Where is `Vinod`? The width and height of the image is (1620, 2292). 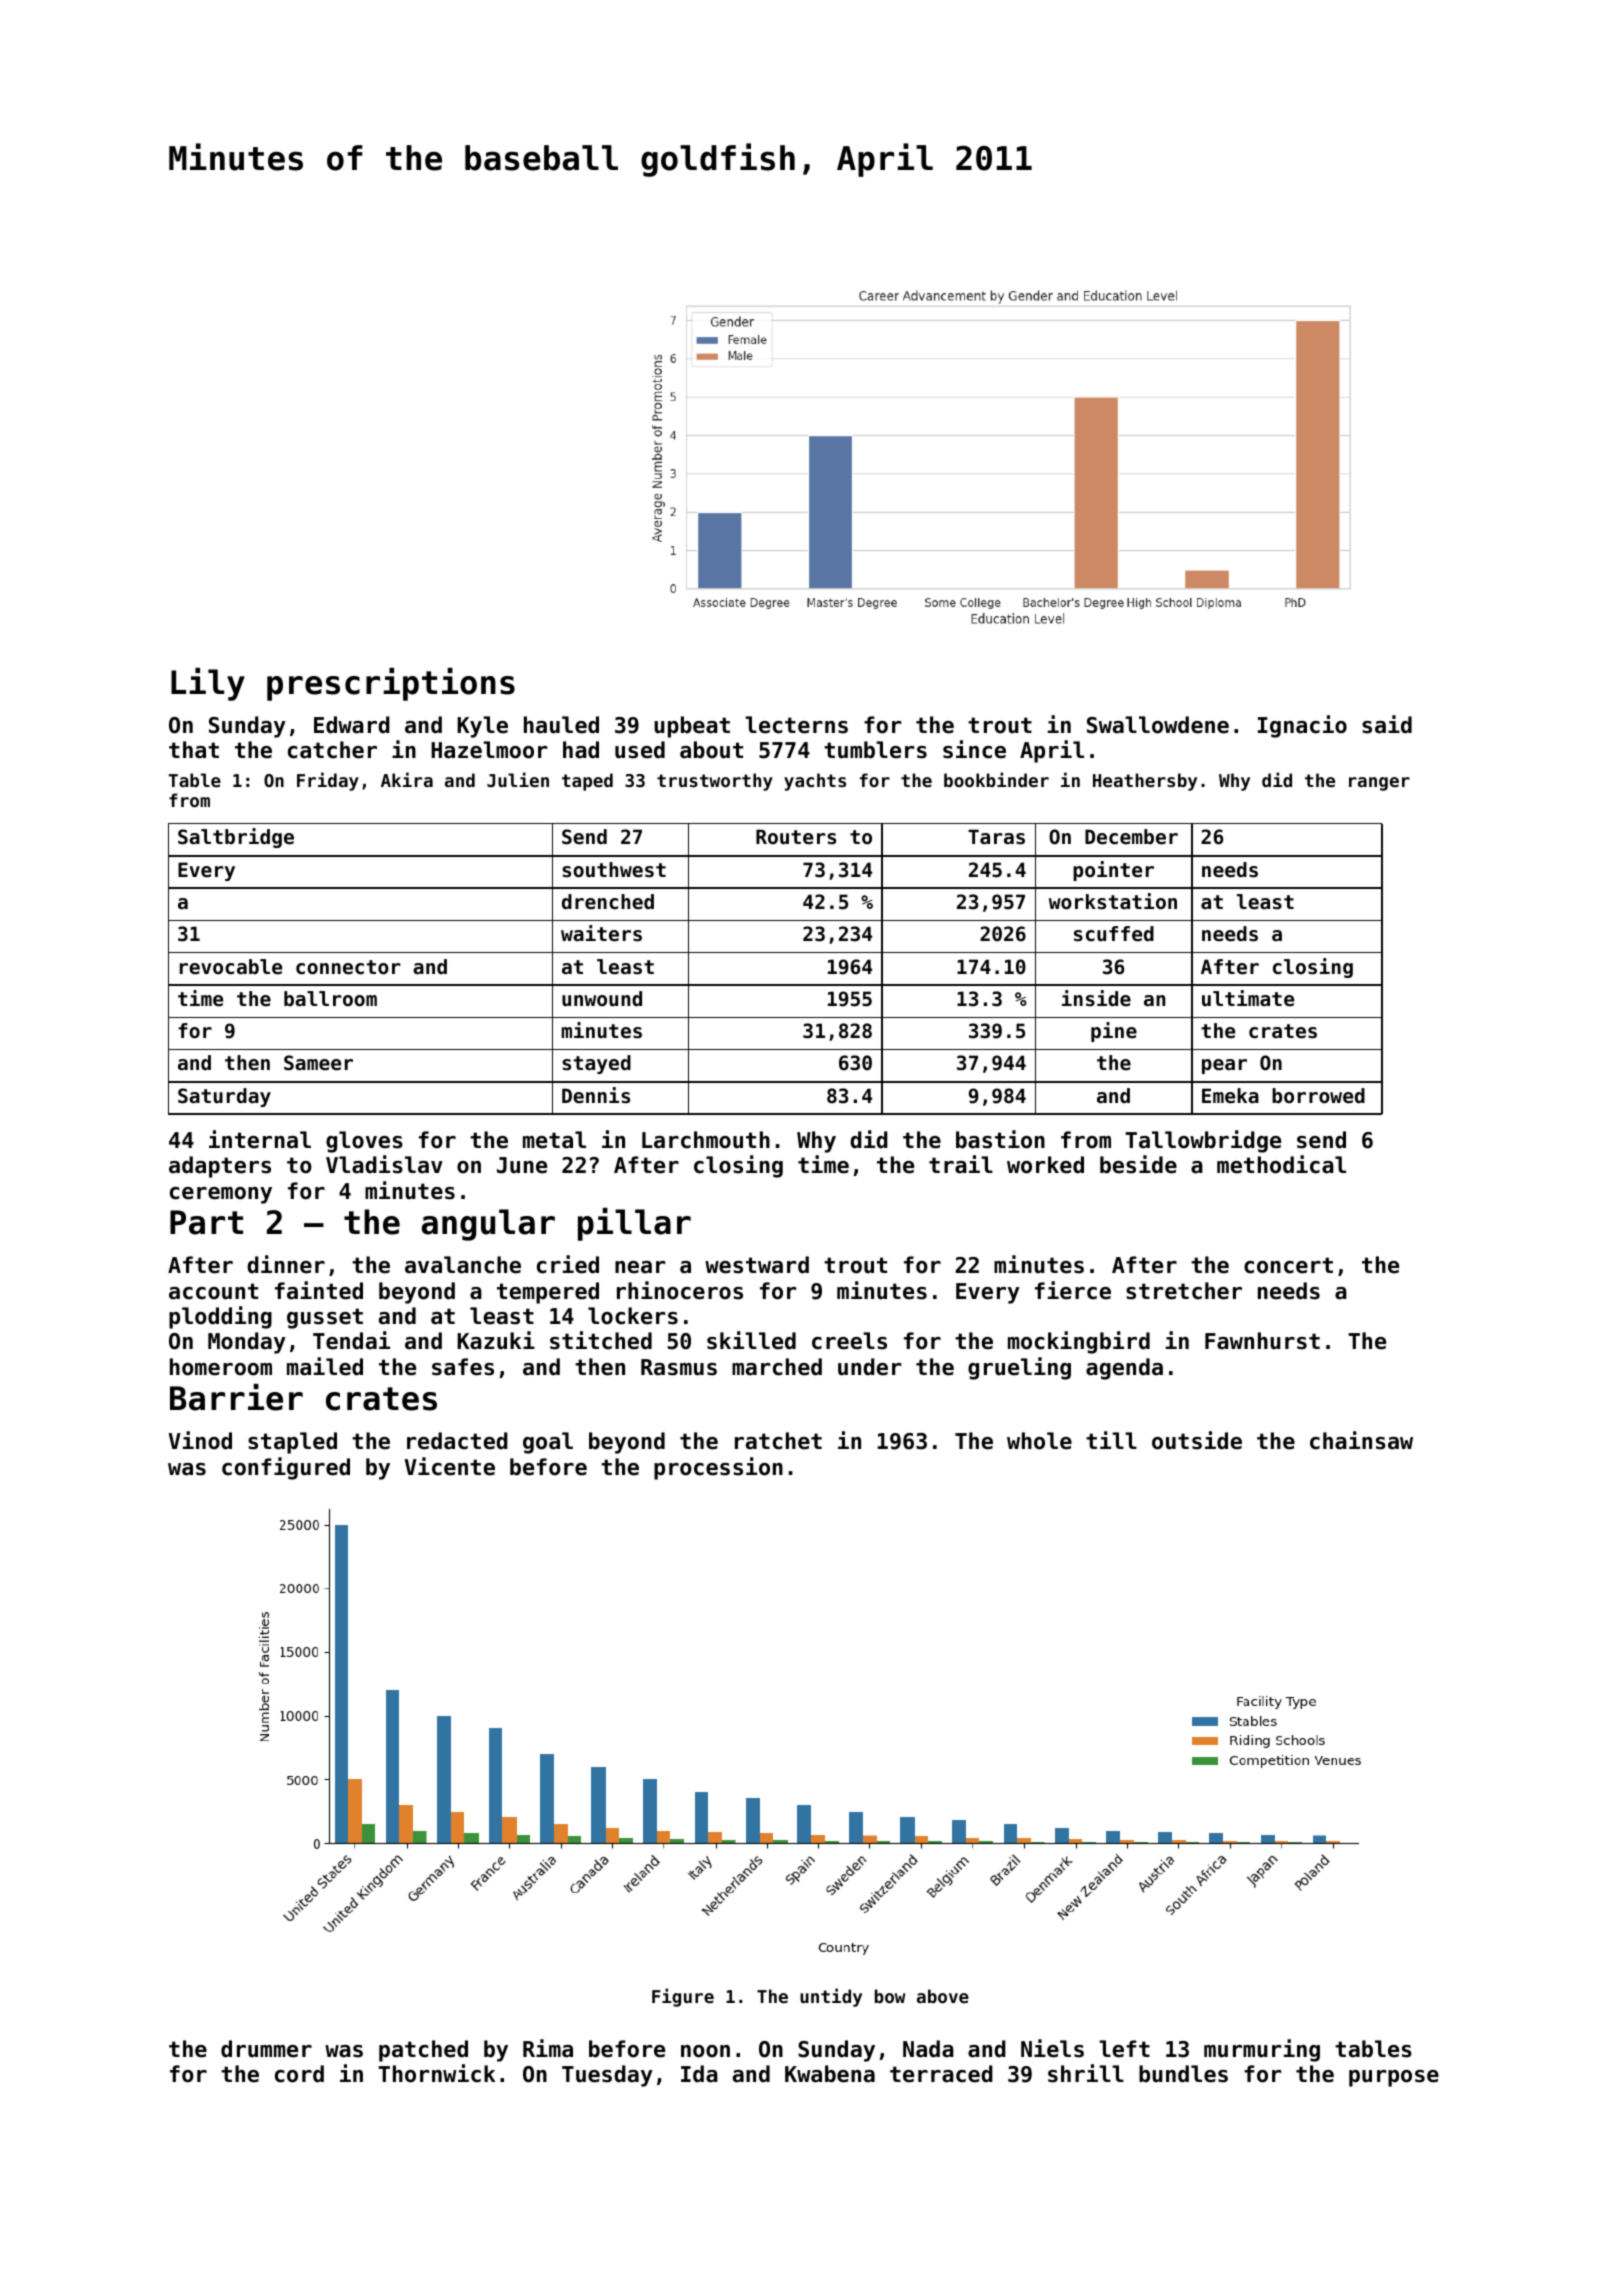
Vinod is located at coordinates (200, 1440).
